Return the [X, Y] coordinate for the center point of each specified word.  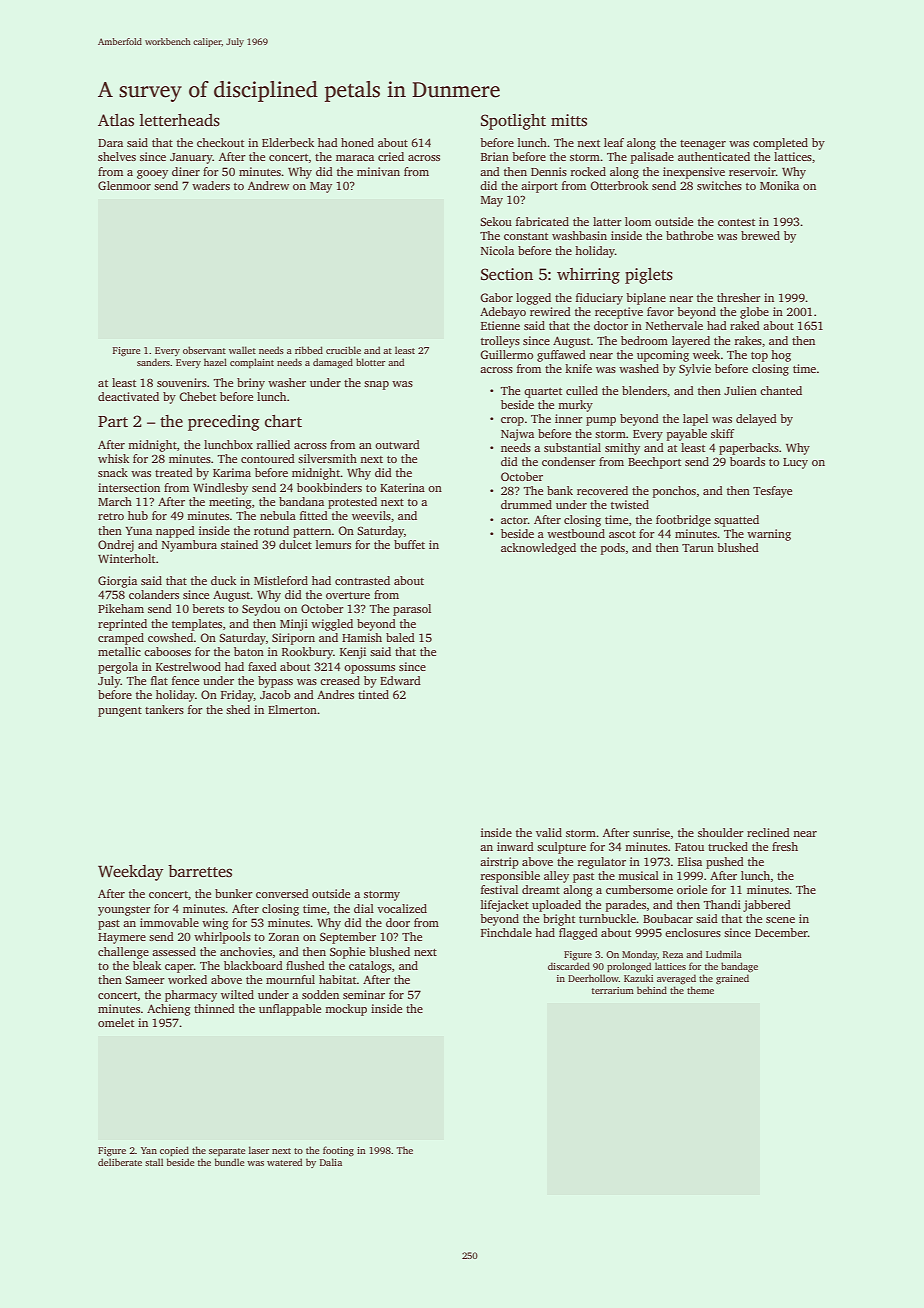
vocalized [402, 908]
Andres [335, 694]
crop [512, 421]
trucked [728, 846]
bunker [234, 893]
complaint [252, 363]
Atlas [116, 120]
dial [364, 908]
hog [781, 356]
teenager [703, 145]
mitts [569, 120]
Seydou [261, 610]
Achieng [169, 1010]
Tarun [698, 548]
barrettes [200, 871]
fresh [785, 846]
